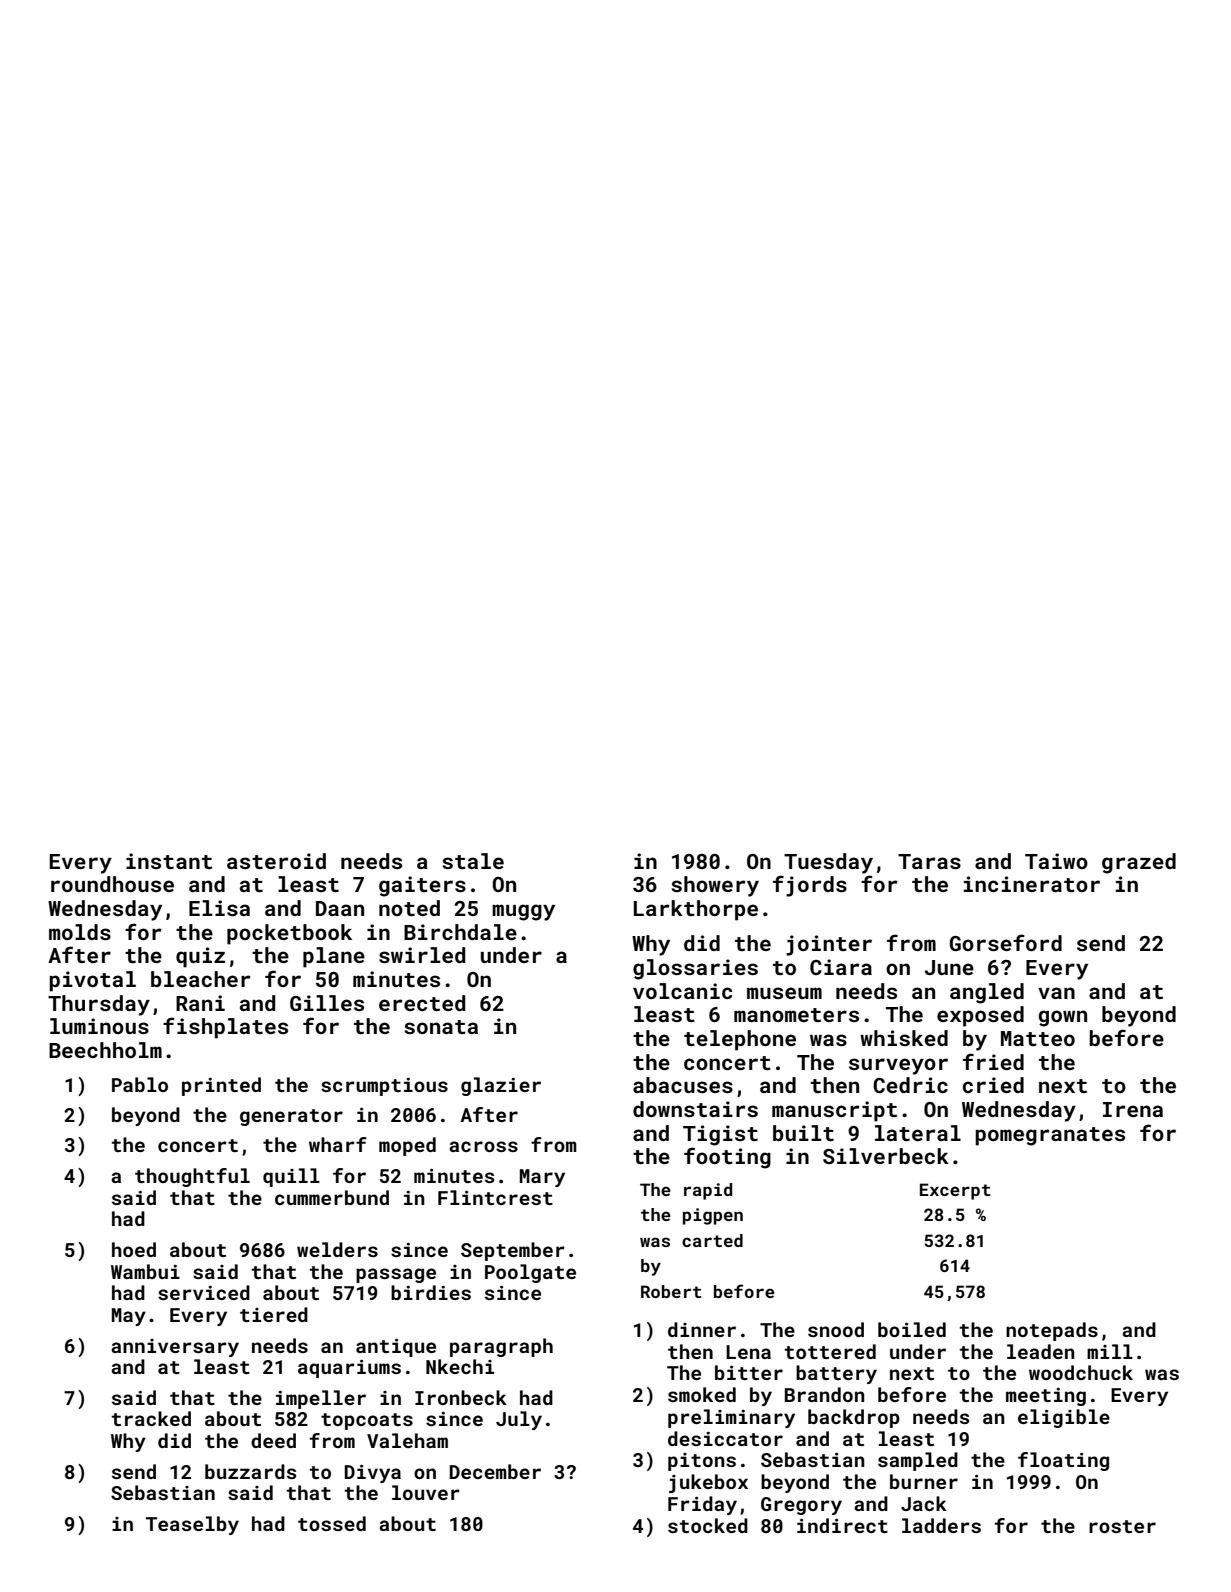  Describe the element at coordinates (473, 861) in the image. I see `stale` at that location.
